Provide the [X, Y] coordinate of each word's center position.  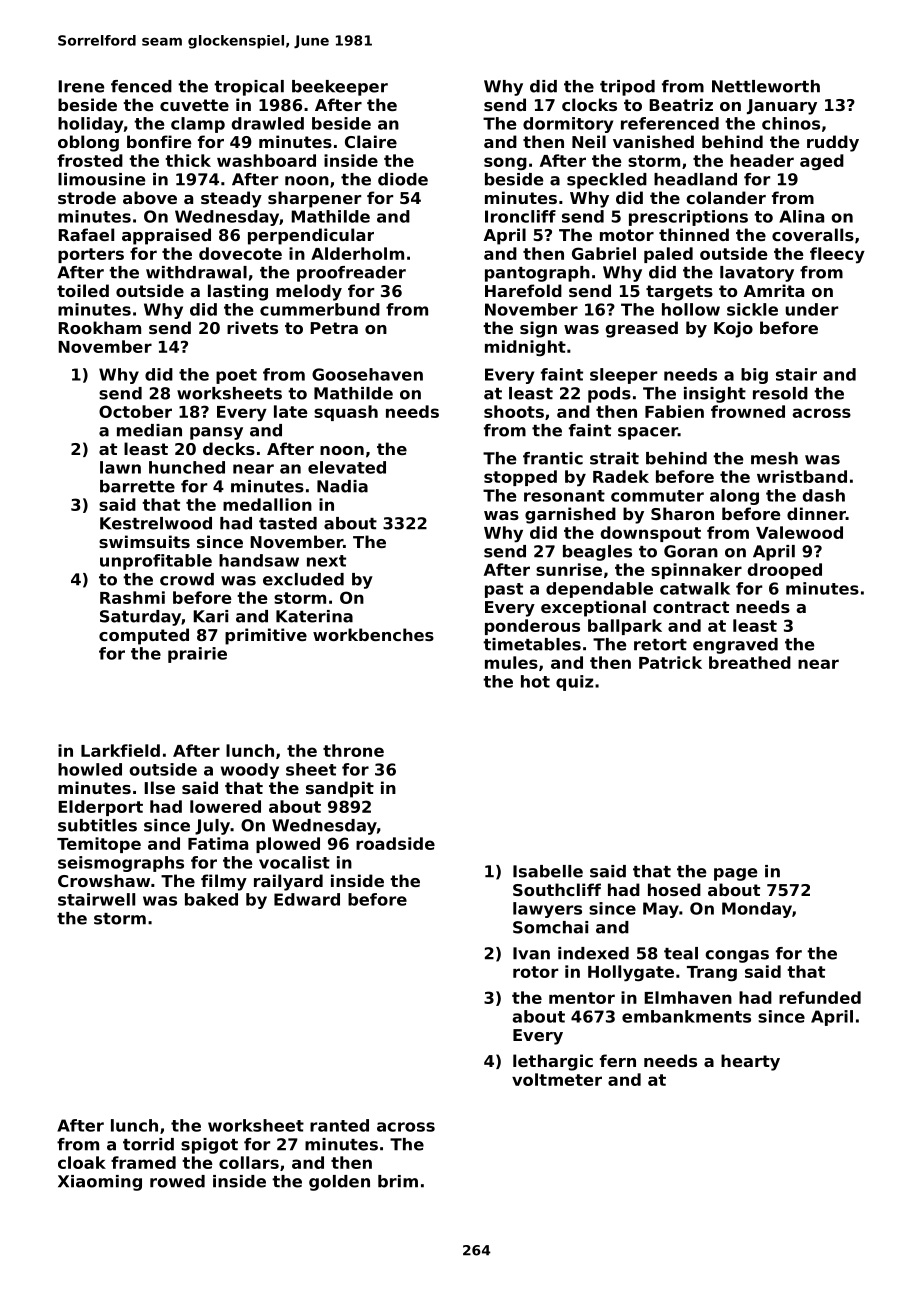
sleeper [623, 376]
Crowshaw [104, 880]
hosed [674, 889]
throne [353, 750]
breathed [750, 662]
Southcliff [557, 889]
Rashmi [132, 597]
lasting [238, 292]
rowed [177, 1181]
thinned [694, 234]
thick [188, 160]
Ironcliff [520, 216]
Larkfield [120, 750]
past [504, 590]
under [812, 309]
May [661, 910]
